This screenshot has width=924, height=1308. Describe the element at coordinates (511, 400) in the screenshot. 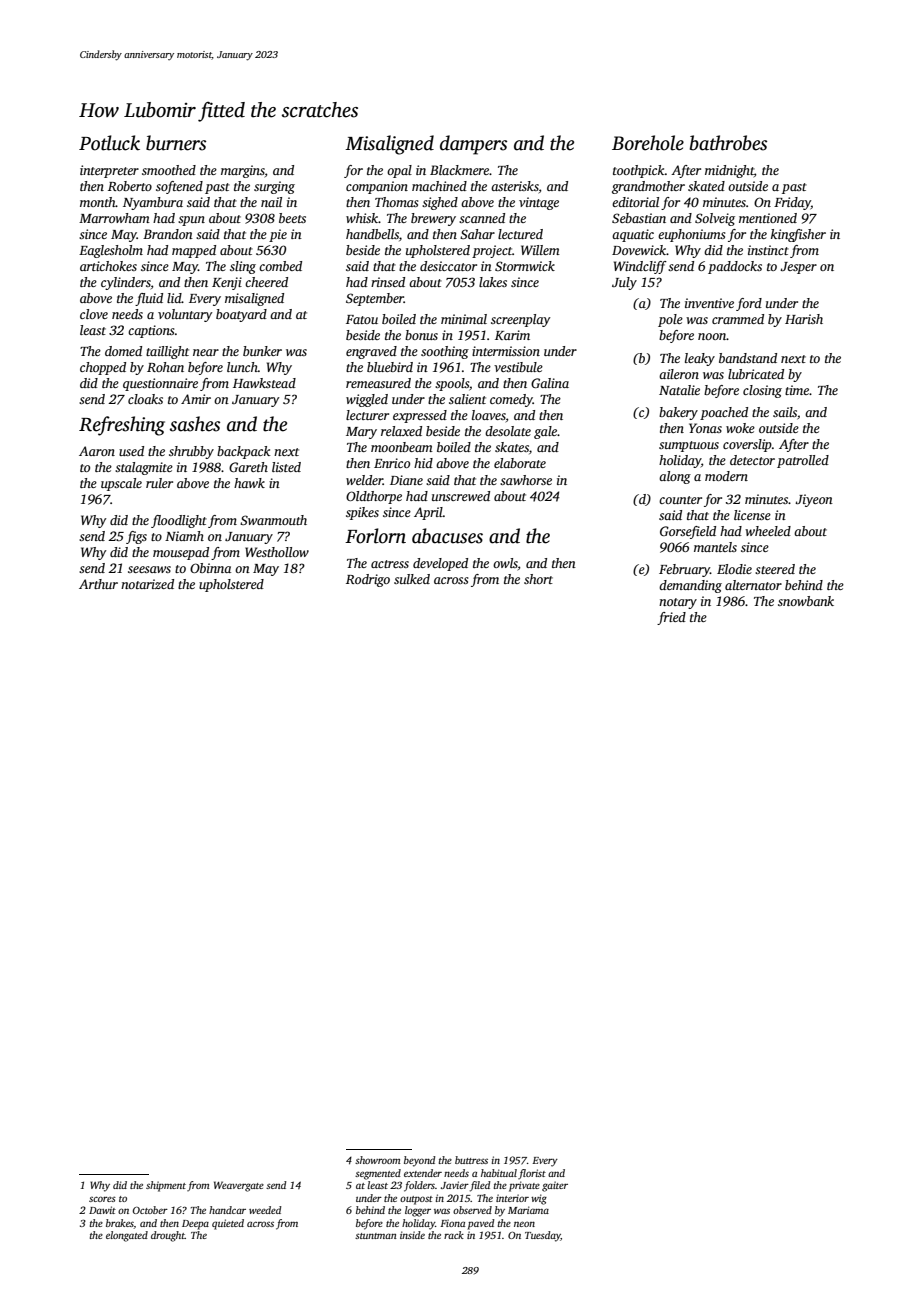

I see `comedy` at that location.
